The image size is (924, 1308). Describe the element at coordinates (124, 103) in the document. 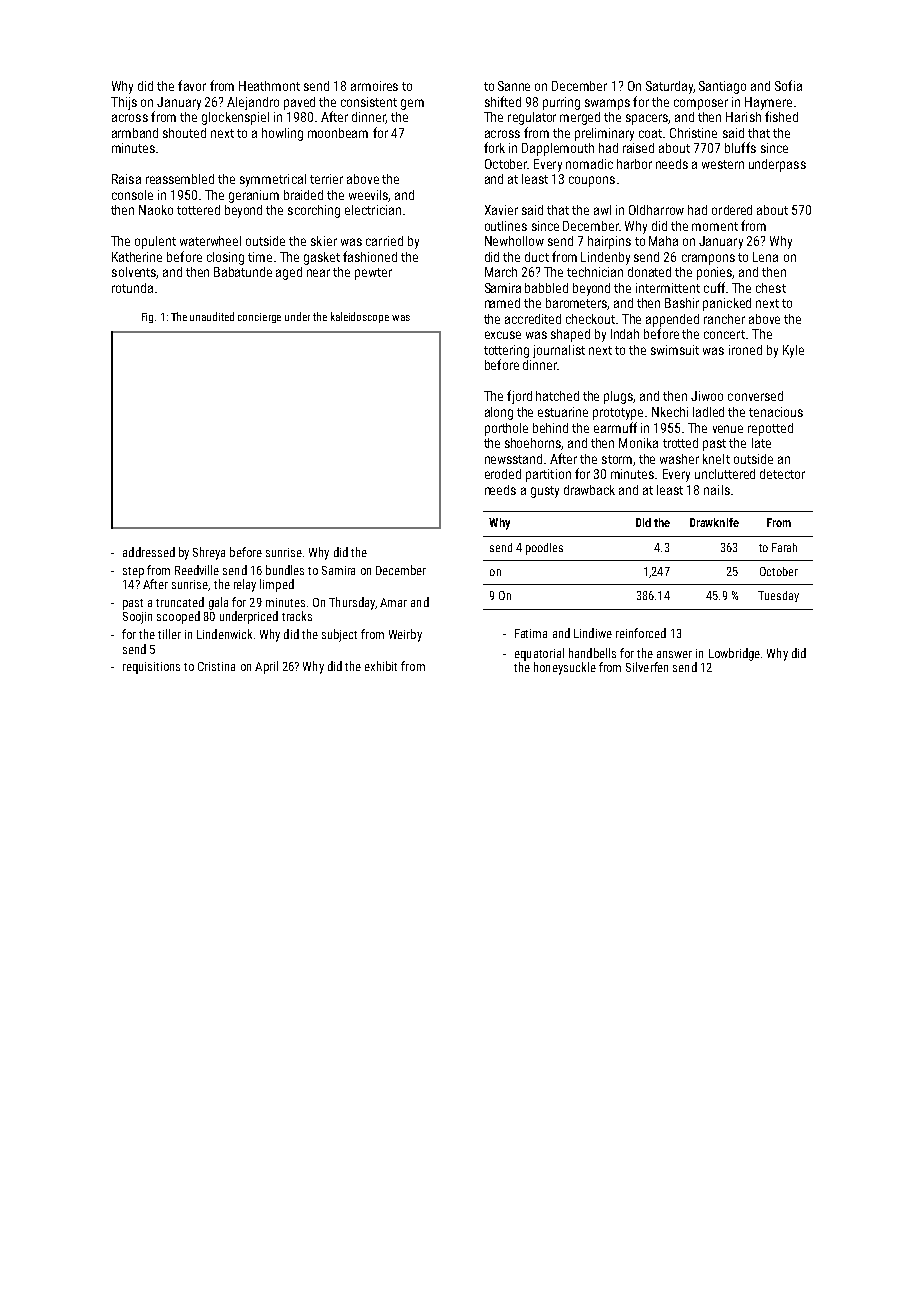

I see `Thijs` at that location.
